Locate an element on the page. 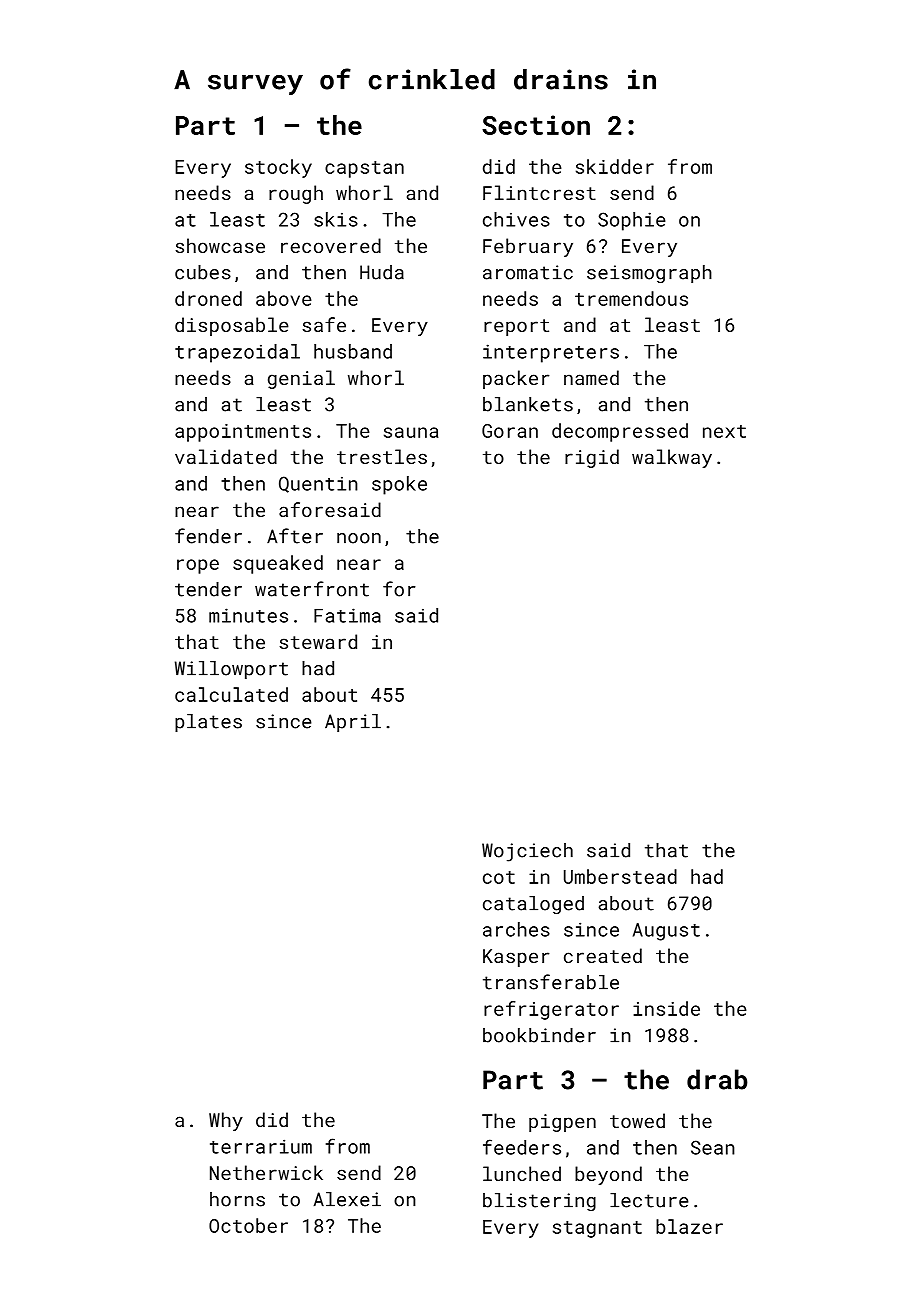 The image size is (924, 1311). April is located at coordinates (353, 723).
